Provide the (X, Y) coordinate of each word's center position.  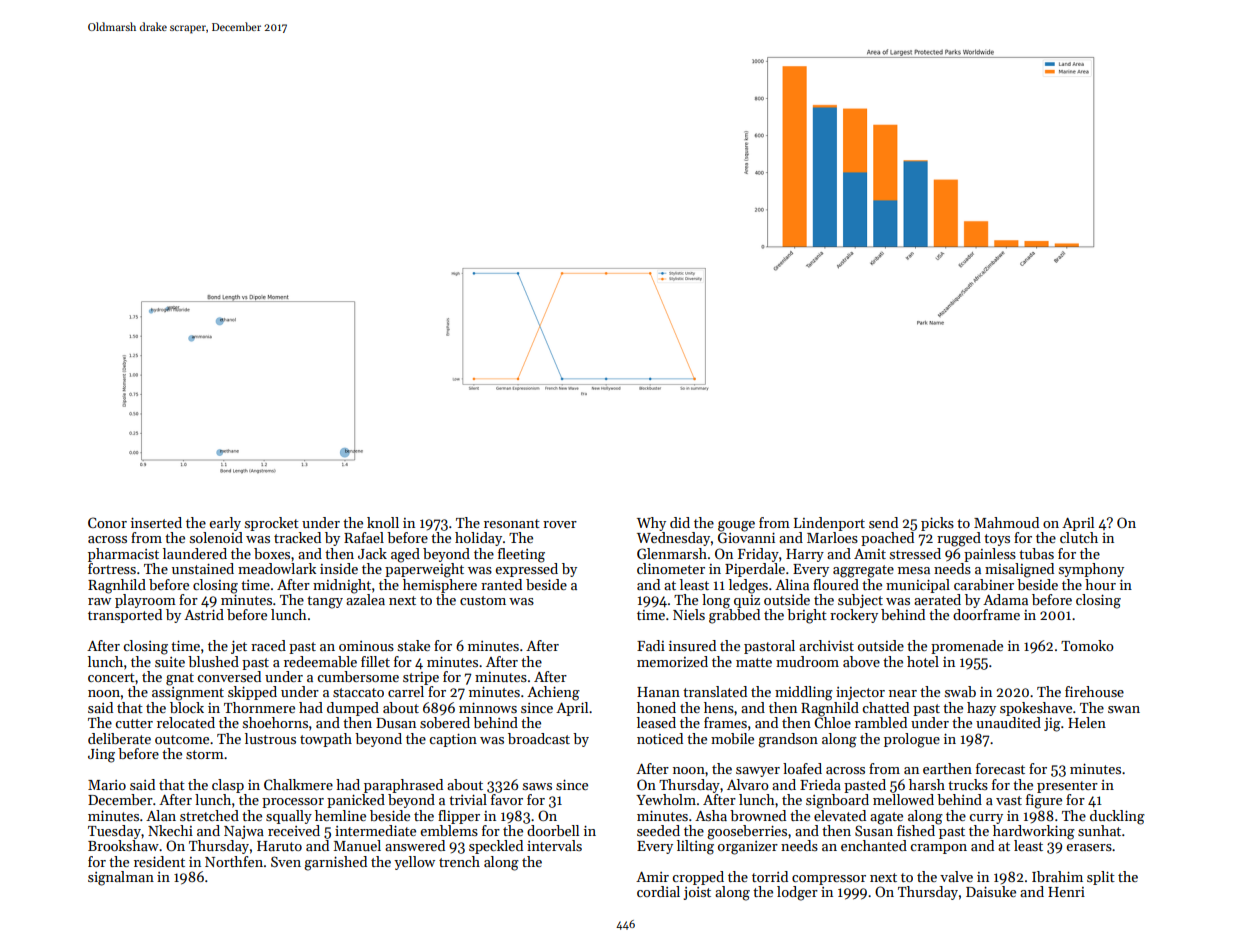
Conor (107, 522)
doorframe (986, 614)
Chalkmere (298, 784)
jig (1052, 725)
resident (159, 861)
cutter (134, 723)
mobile (732, 738)
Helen (1087, 722)
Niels (689, 614)
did (680, 522)
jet (239, 647)
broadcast (539, 738)
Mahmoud (1006, 522)
